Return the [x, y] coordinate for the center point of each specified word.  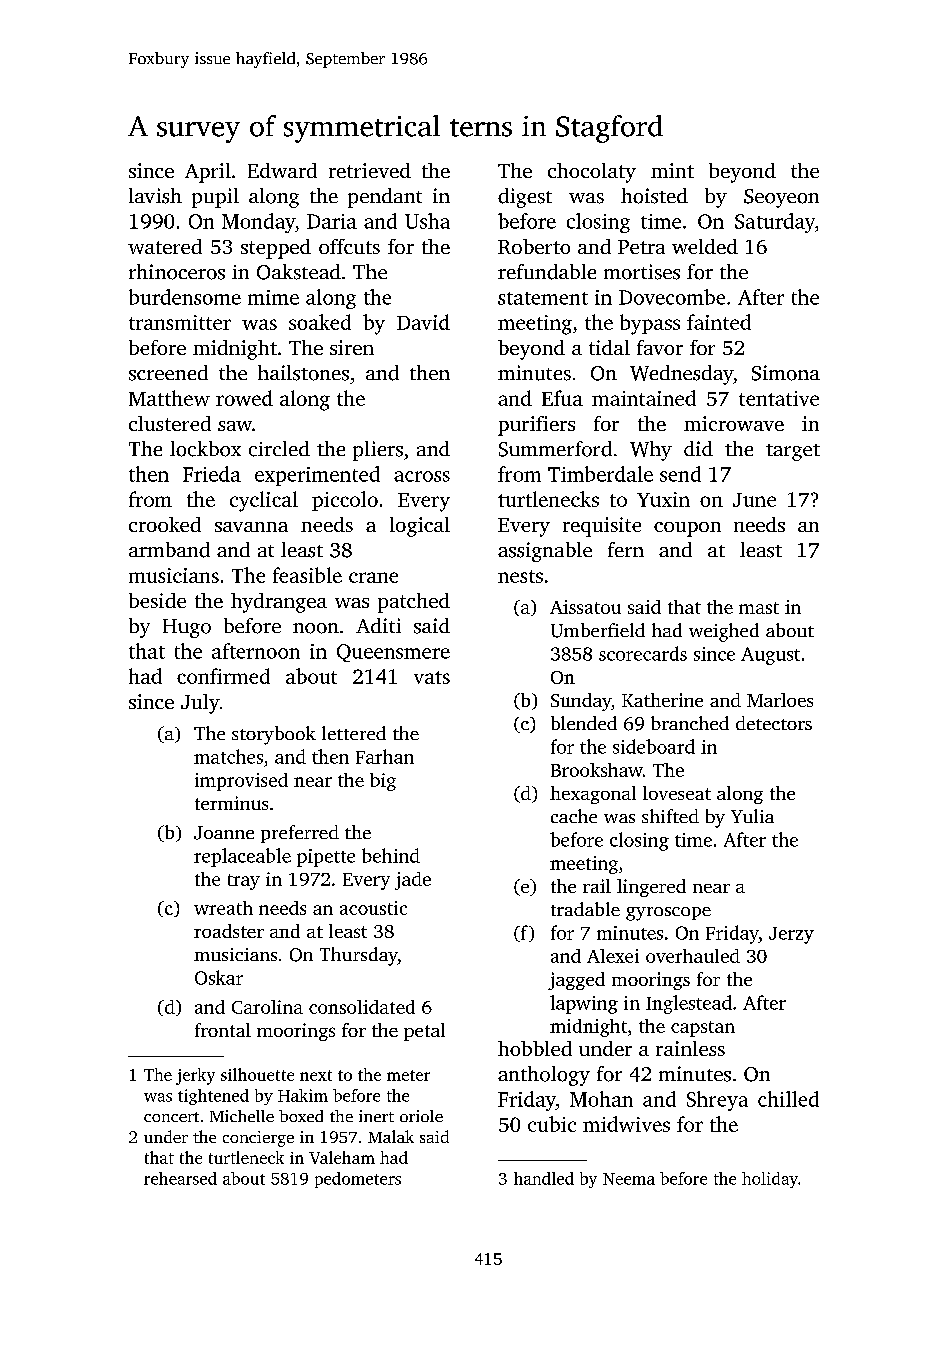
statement [543, 298]
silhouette [257, 1074]
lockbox [205, 449]
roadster [229, 931]
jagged [576, 981]
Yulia [752, 816]
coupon [687, 529]
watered [165, 246]
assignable [545, 552]
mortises [642, 272]
